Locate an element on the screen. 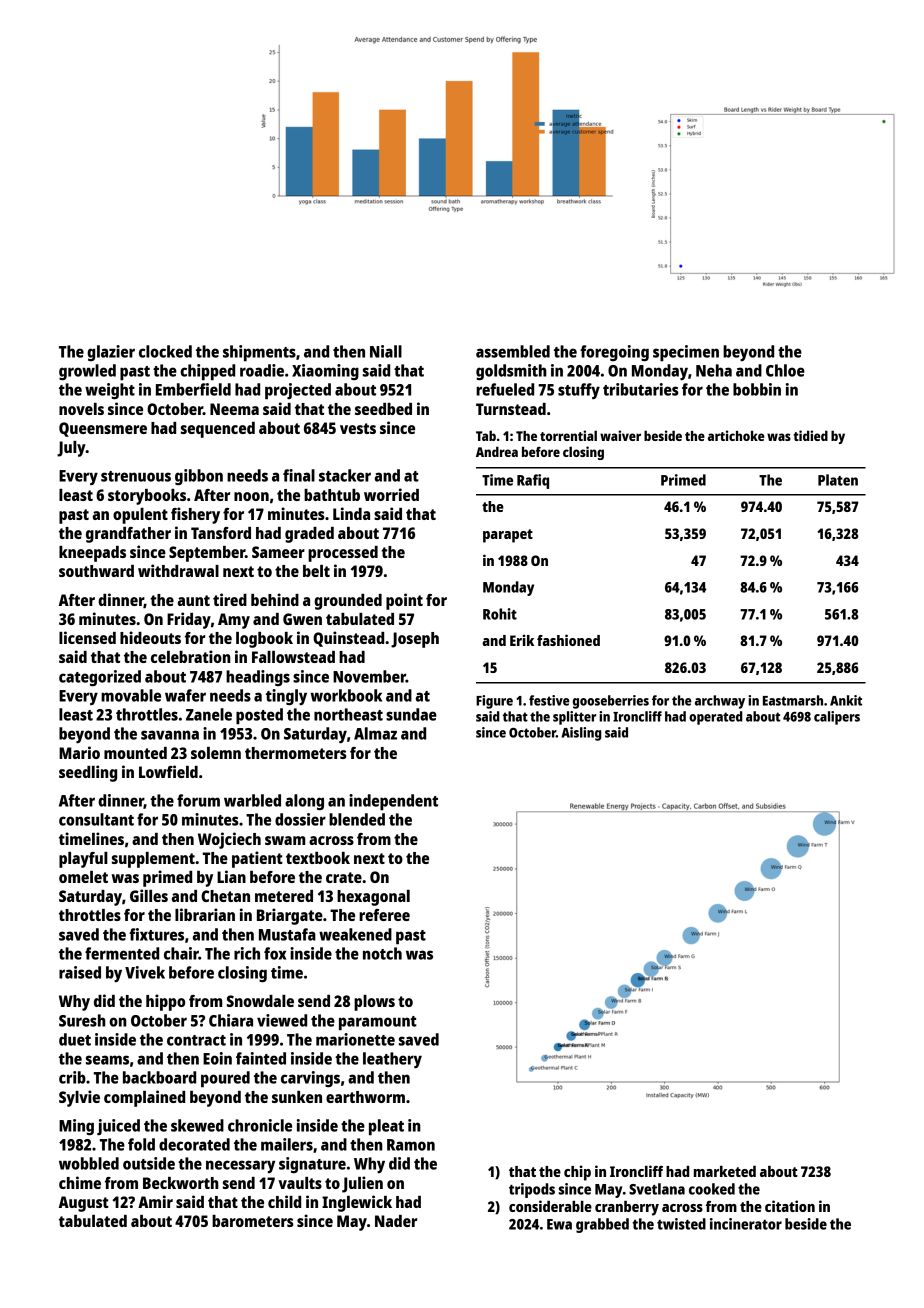  dossier is located at coordinates (300, 819).
